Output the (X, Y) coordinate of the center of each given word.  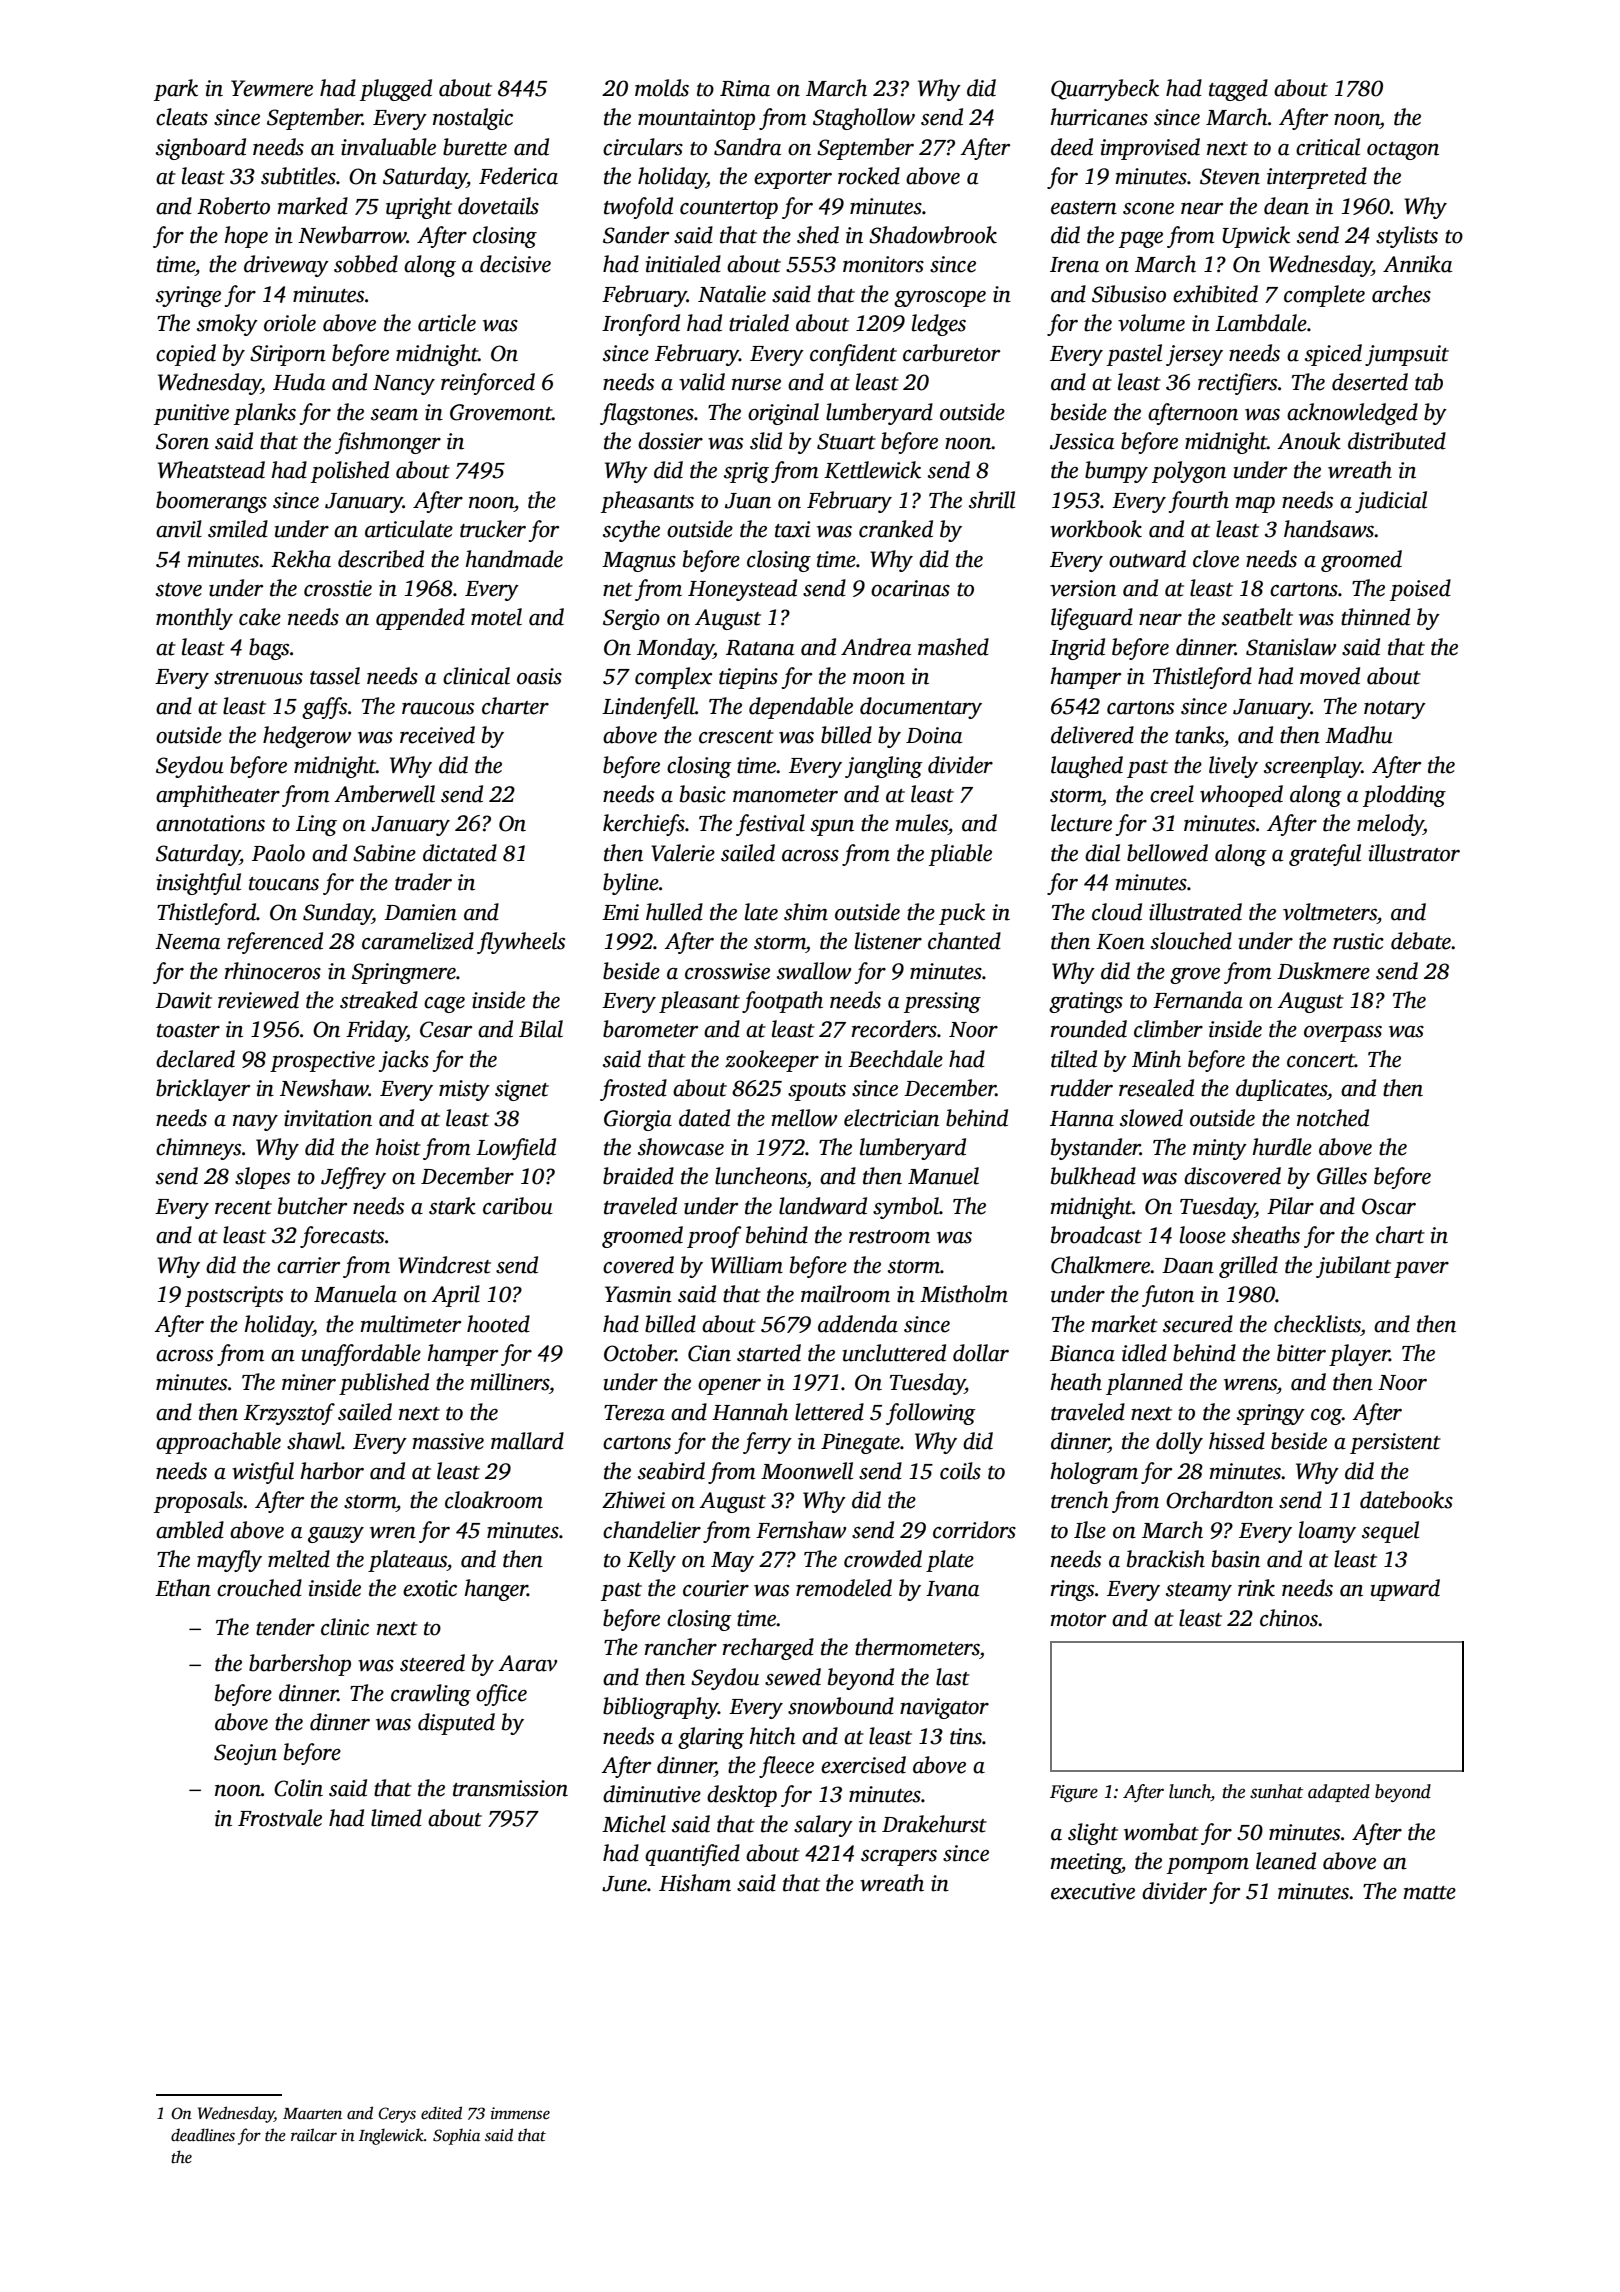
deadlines (203, 2135)
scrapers (899, 1858)
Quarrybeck (1105, 90)
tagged (1238, 90)
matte (1429, 1893)
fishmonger (388, 443)
